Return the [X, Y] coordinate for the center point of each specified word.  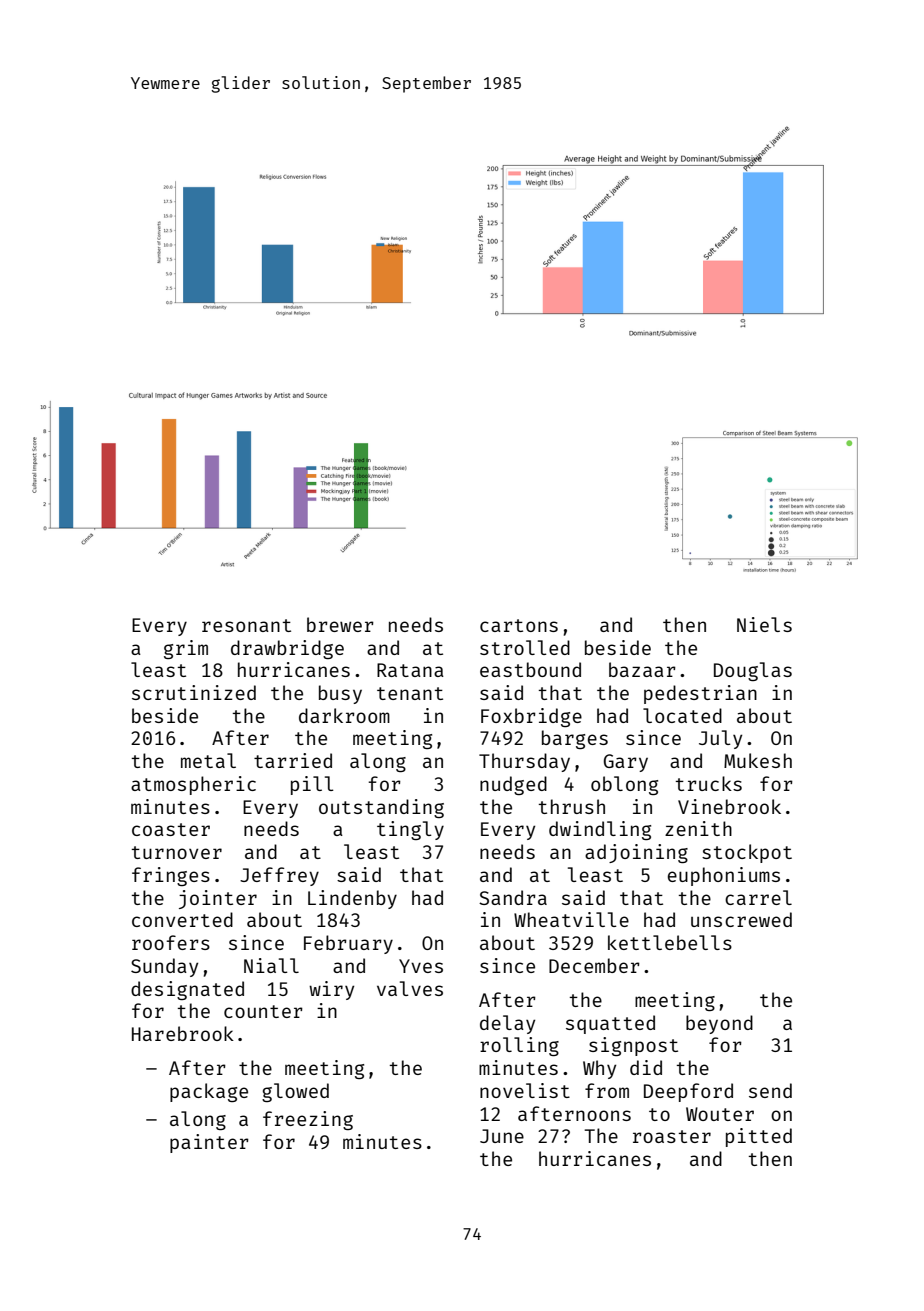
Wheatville [571, 919]
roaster [672, 1136]
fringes [171, 876]
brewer [340, 624]
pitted [759, 1137]
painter [209, 1143]
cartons [519, 625]
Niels [764, 624]
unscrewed [741, 919]
